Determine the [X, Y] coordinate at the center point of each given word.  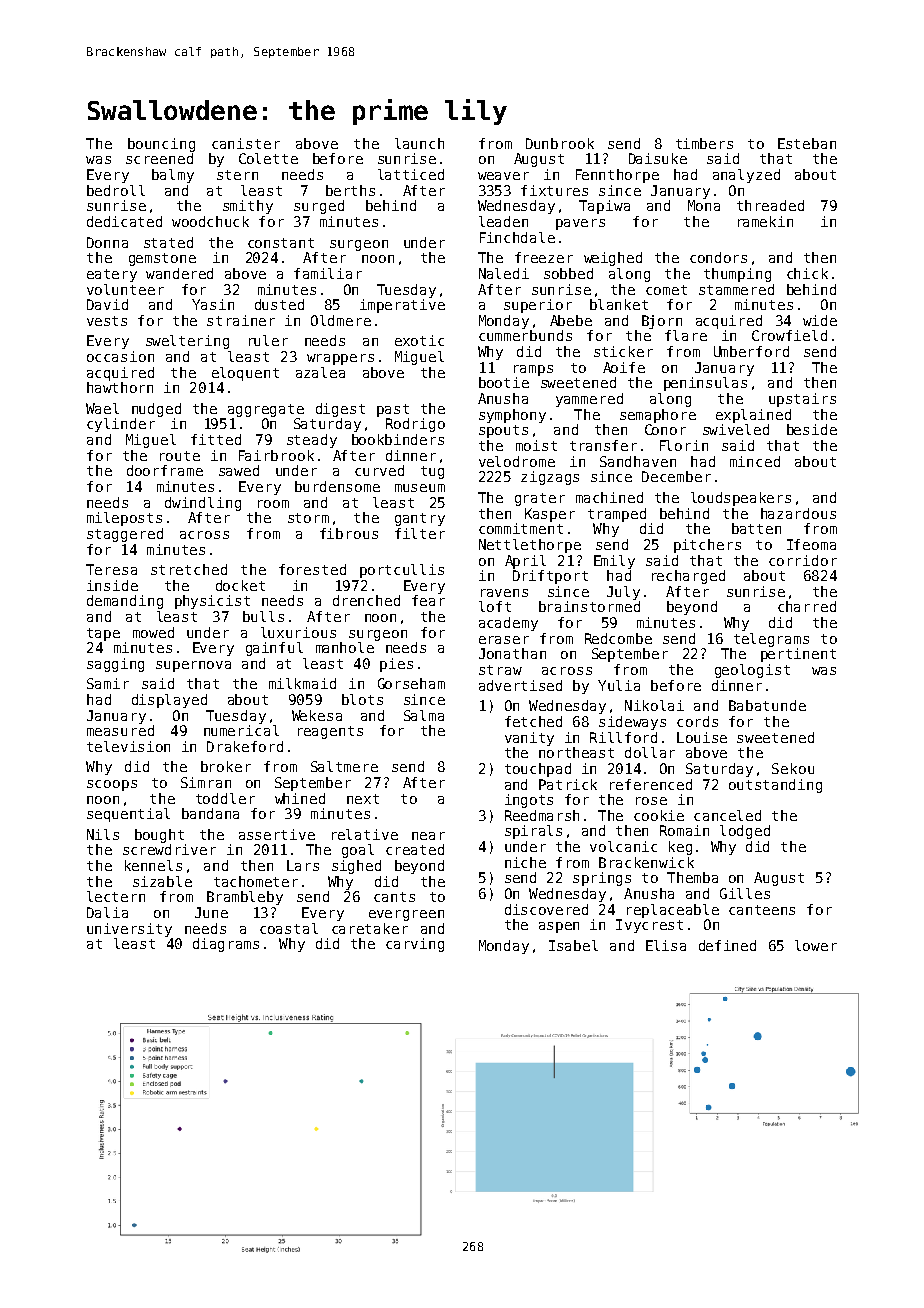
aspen [559, 927]
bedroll [116, 190]
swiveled [736, 429]
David [107, 304]
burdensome [337, 486]
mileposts [124, 519]
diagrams [226, 945]
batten [756, 528]
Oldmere [341, 320]
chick [807, 273]
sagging [115, 665]
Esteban [807, 143]
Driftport [550, 577]
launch [419, 143]
